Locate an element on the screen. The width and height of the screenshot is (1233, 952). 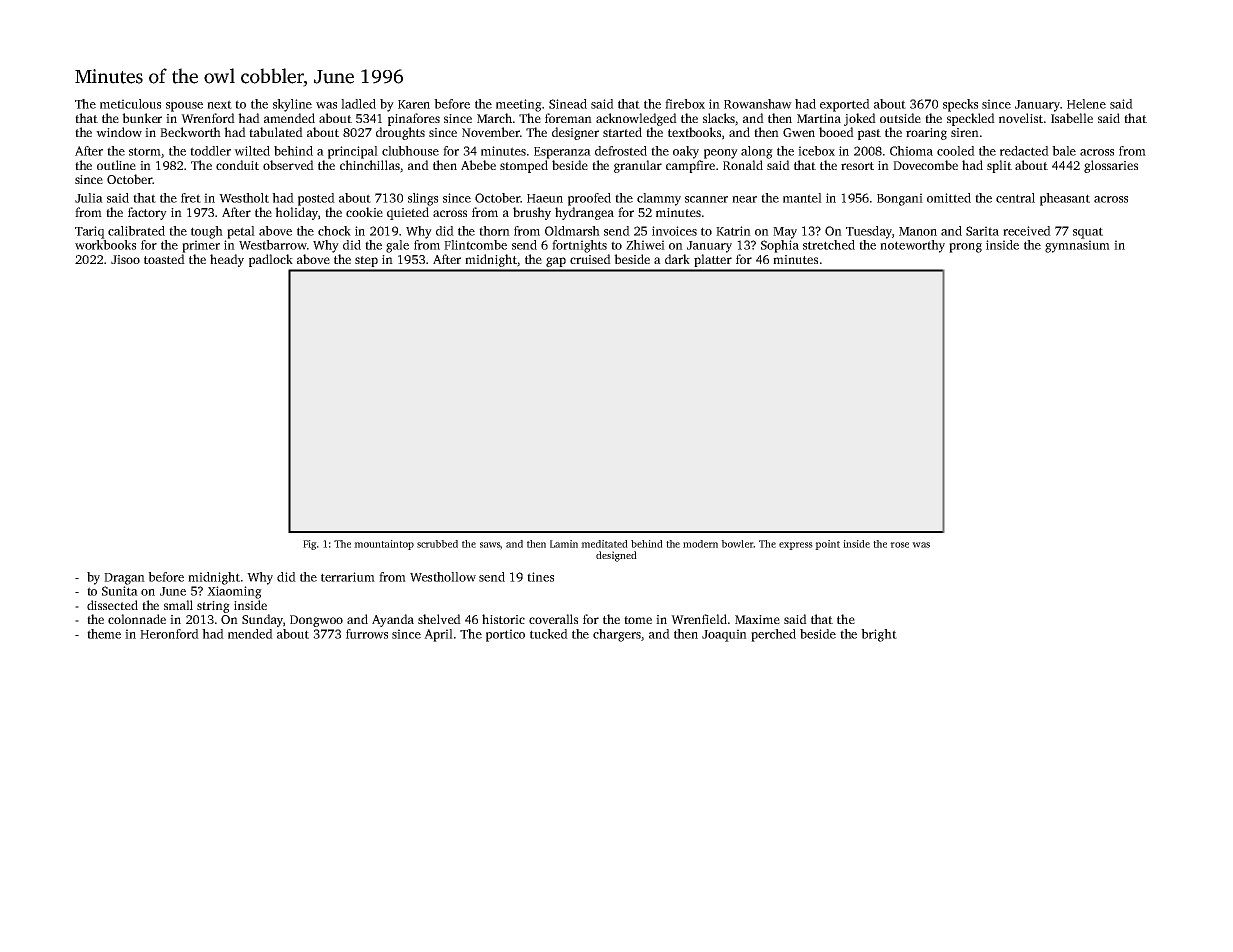
Joaquin is located at coordinates (724, 635).
